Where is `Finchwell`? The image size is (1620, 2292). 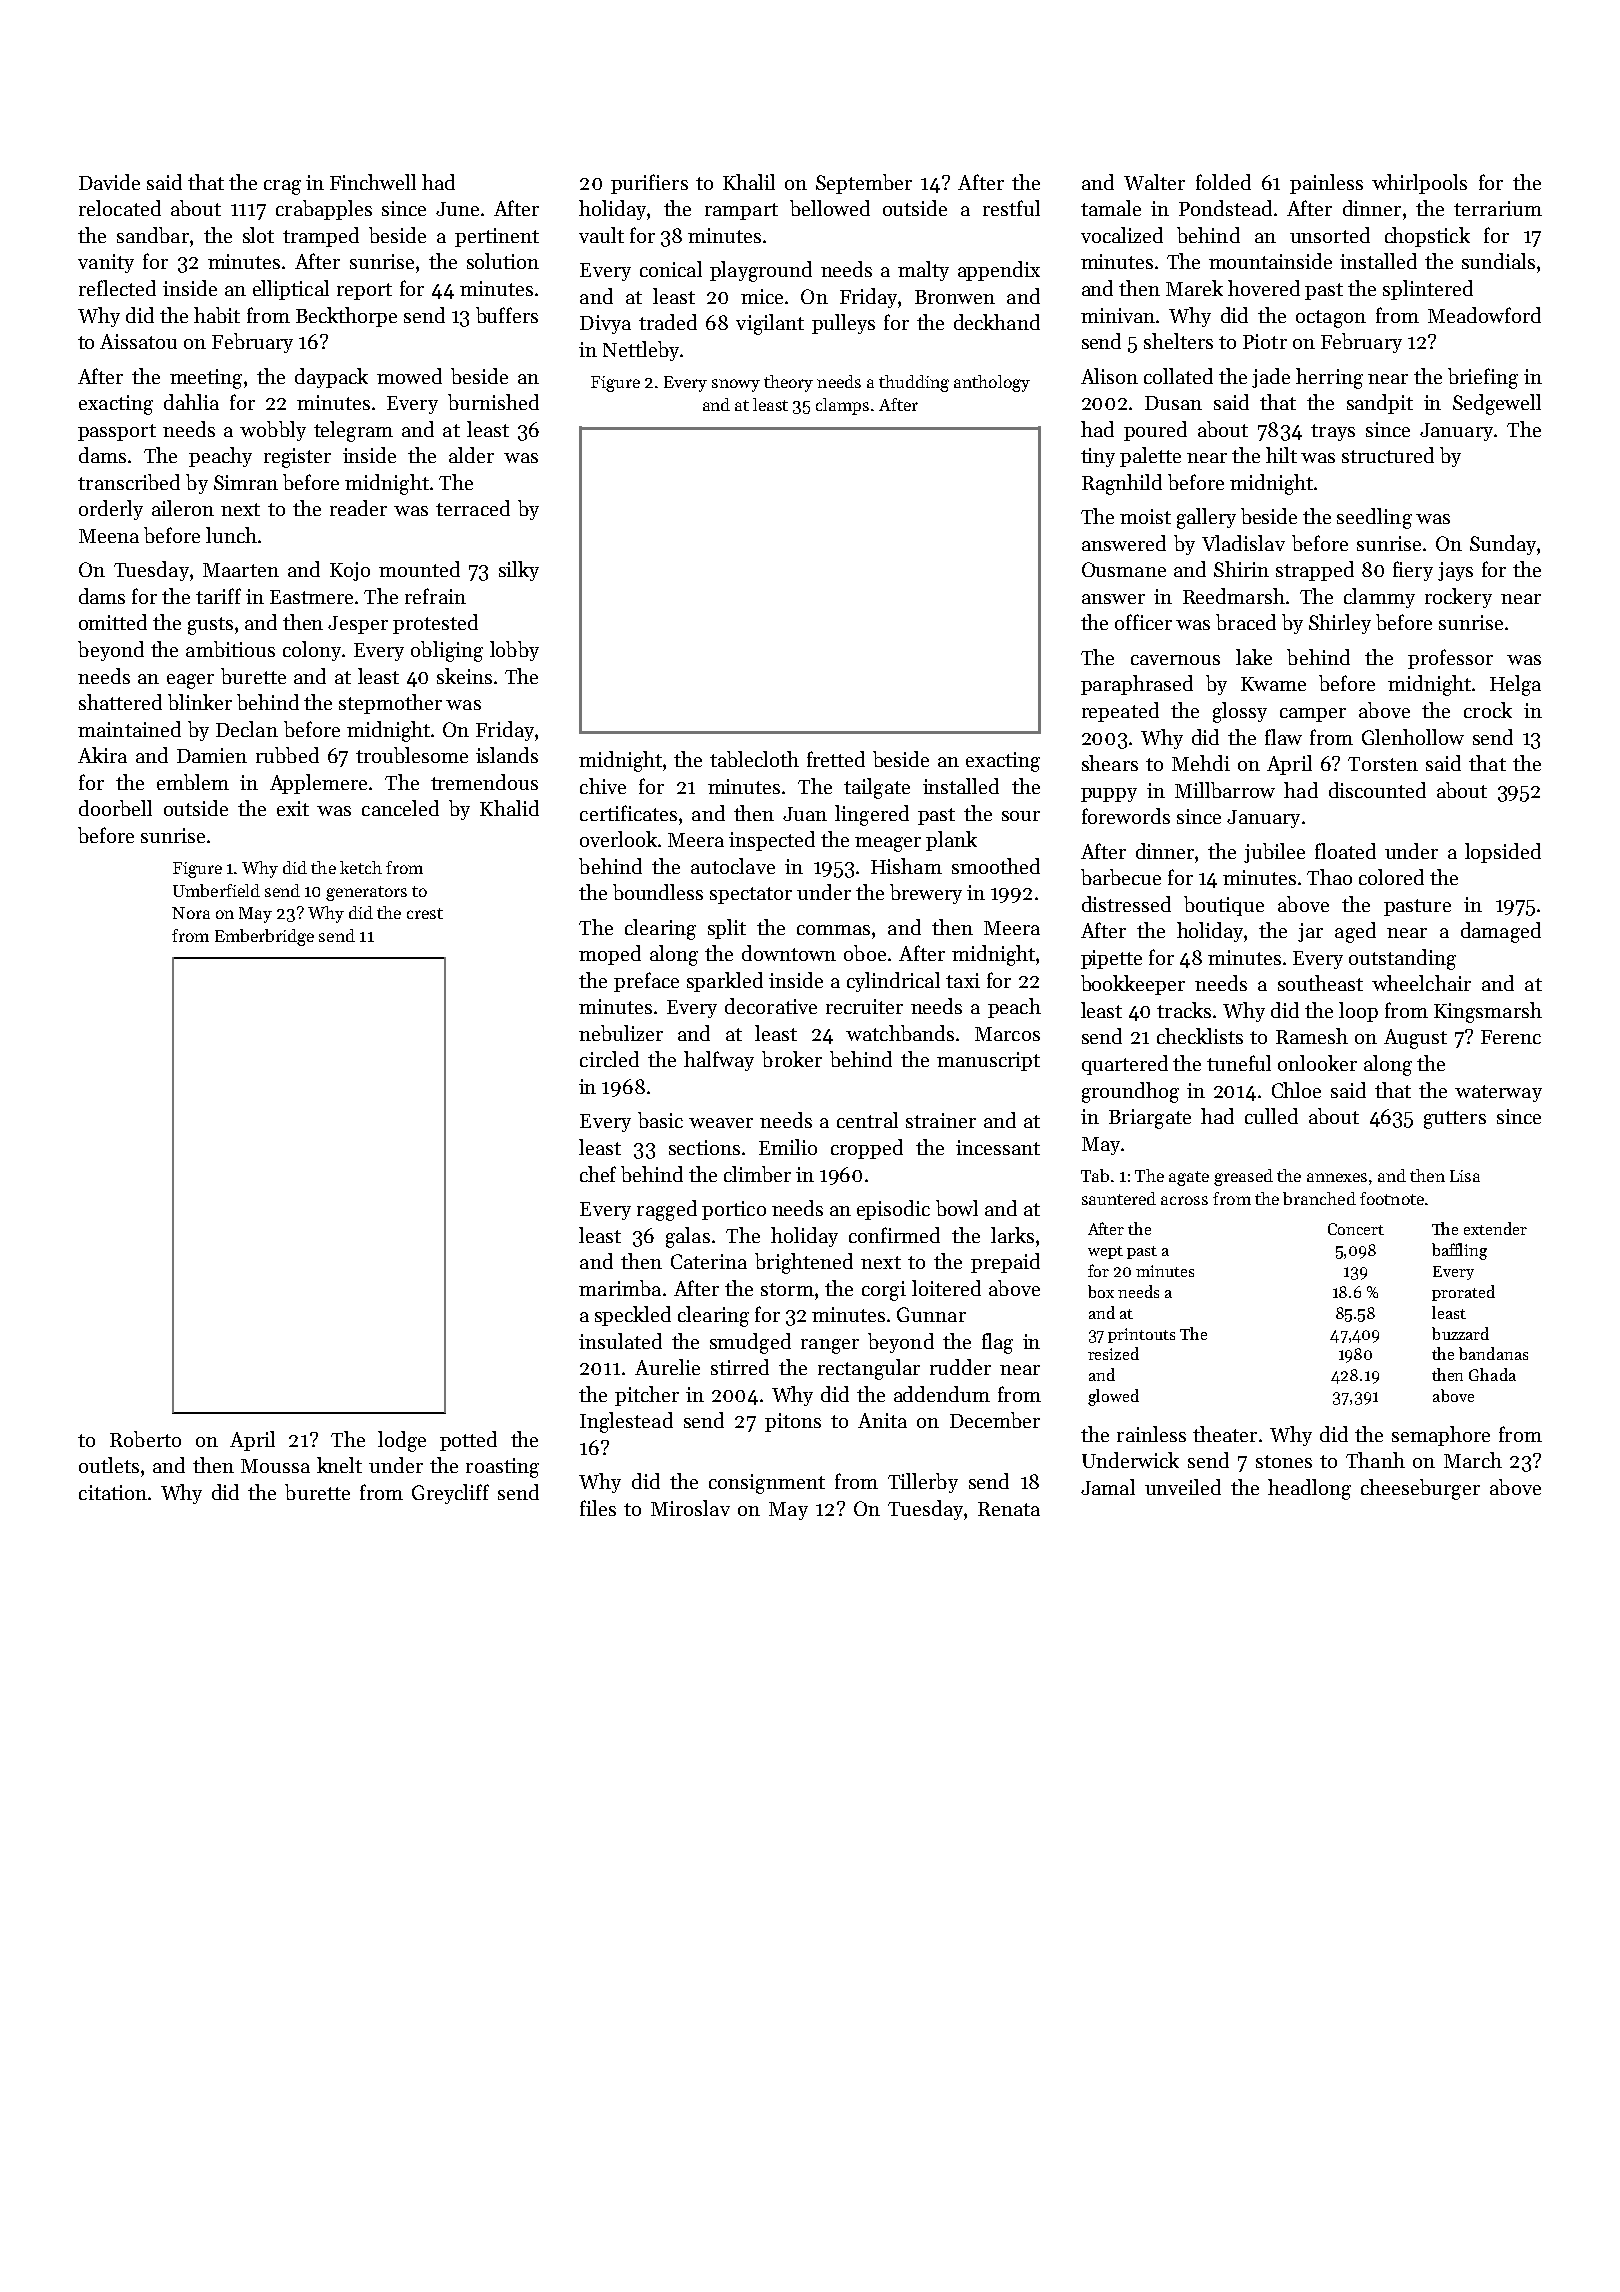 Finchwell is located at coordinates (373, 182).
